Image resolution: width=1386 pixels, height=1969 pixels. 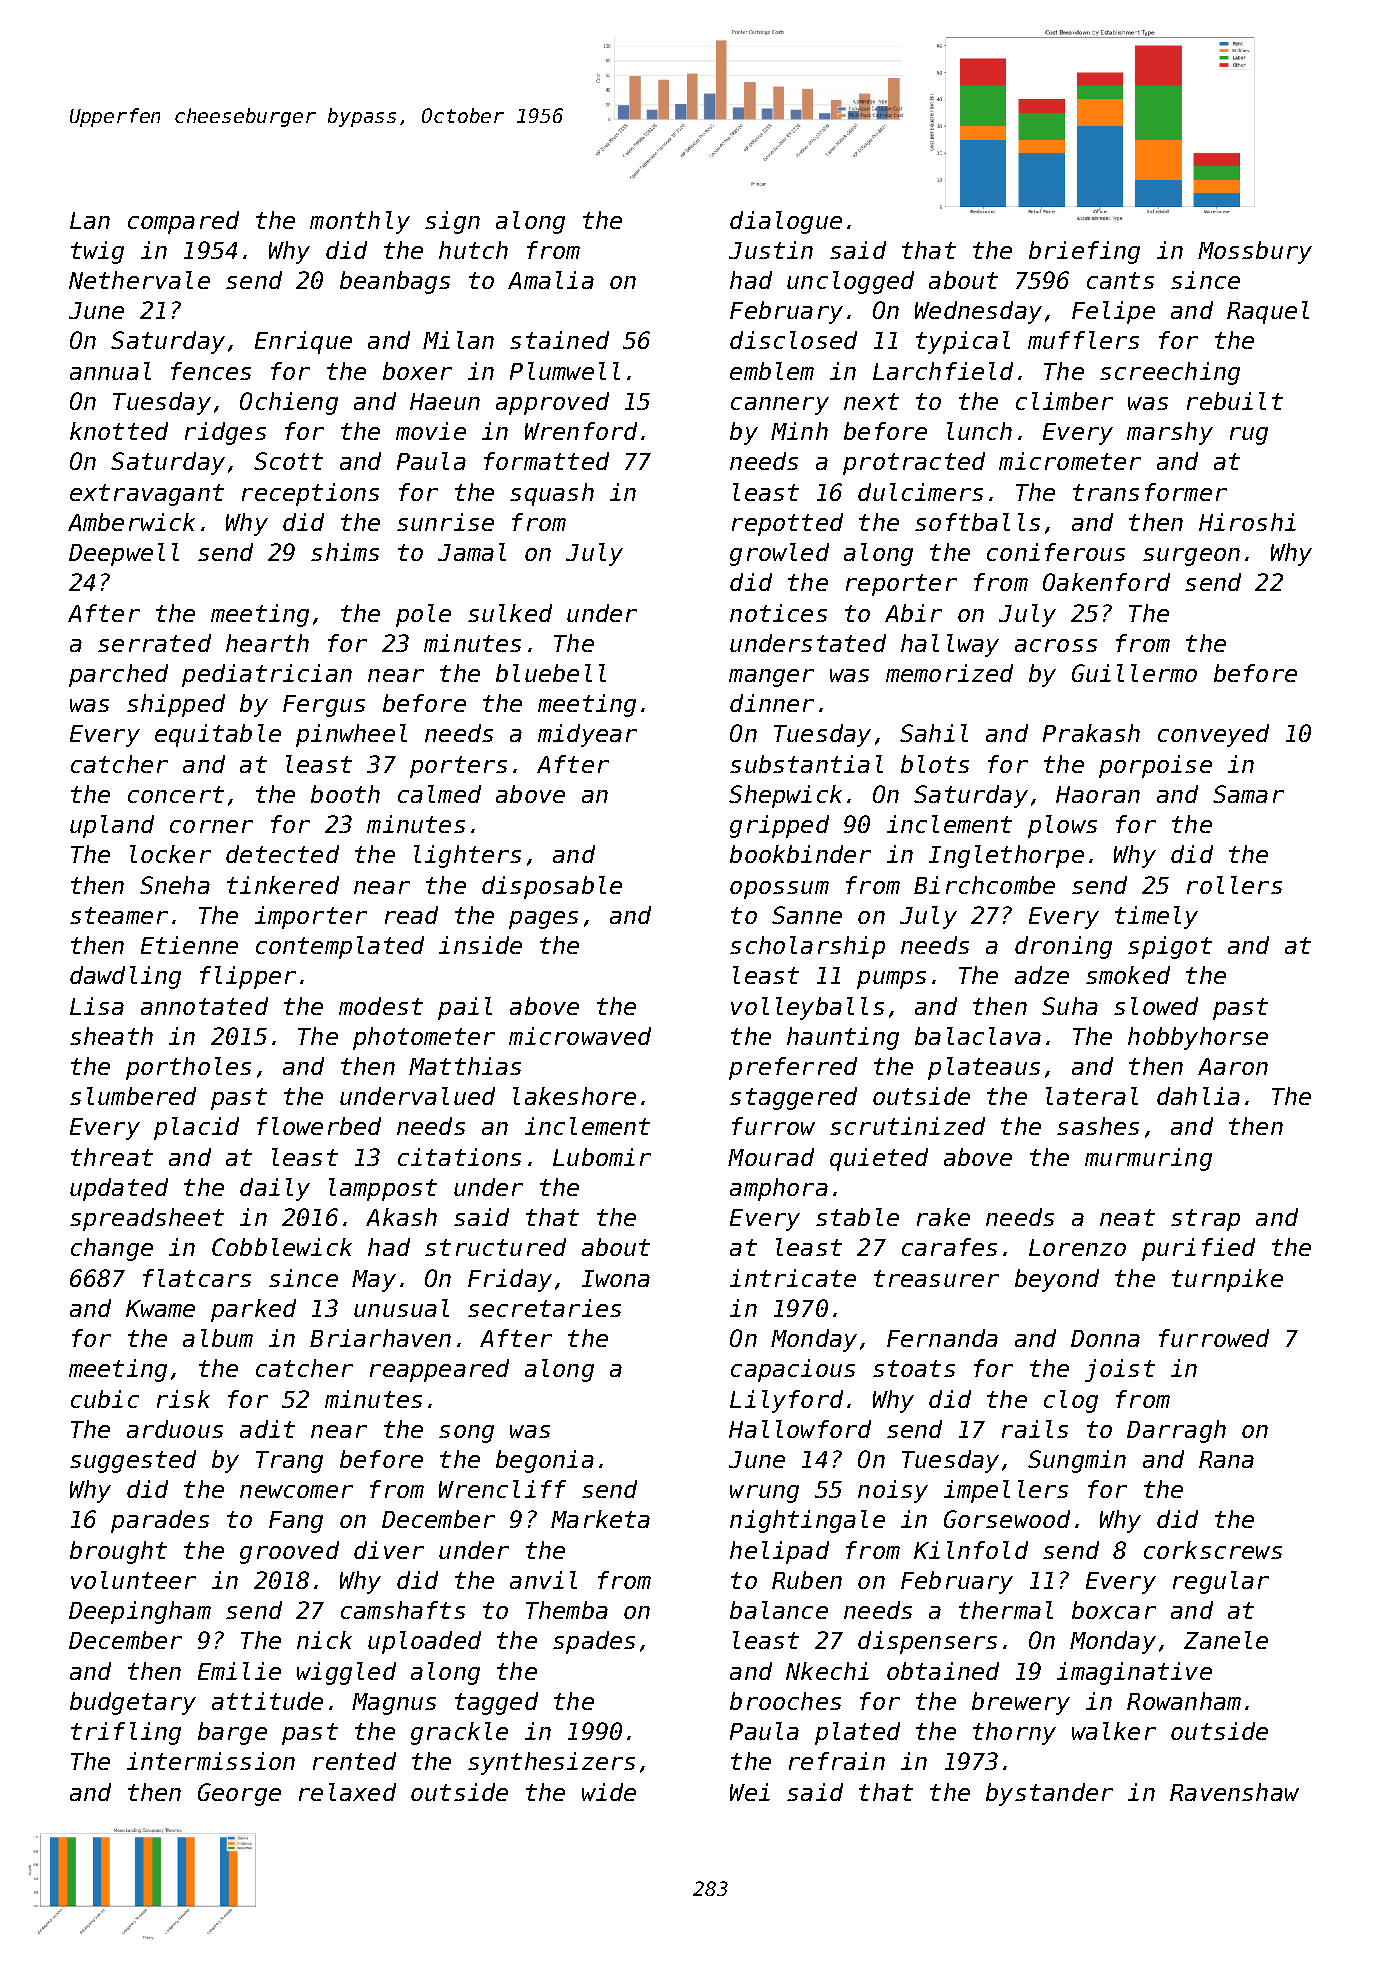 I want to click on Ochieng, so click(x=289, y=403).
